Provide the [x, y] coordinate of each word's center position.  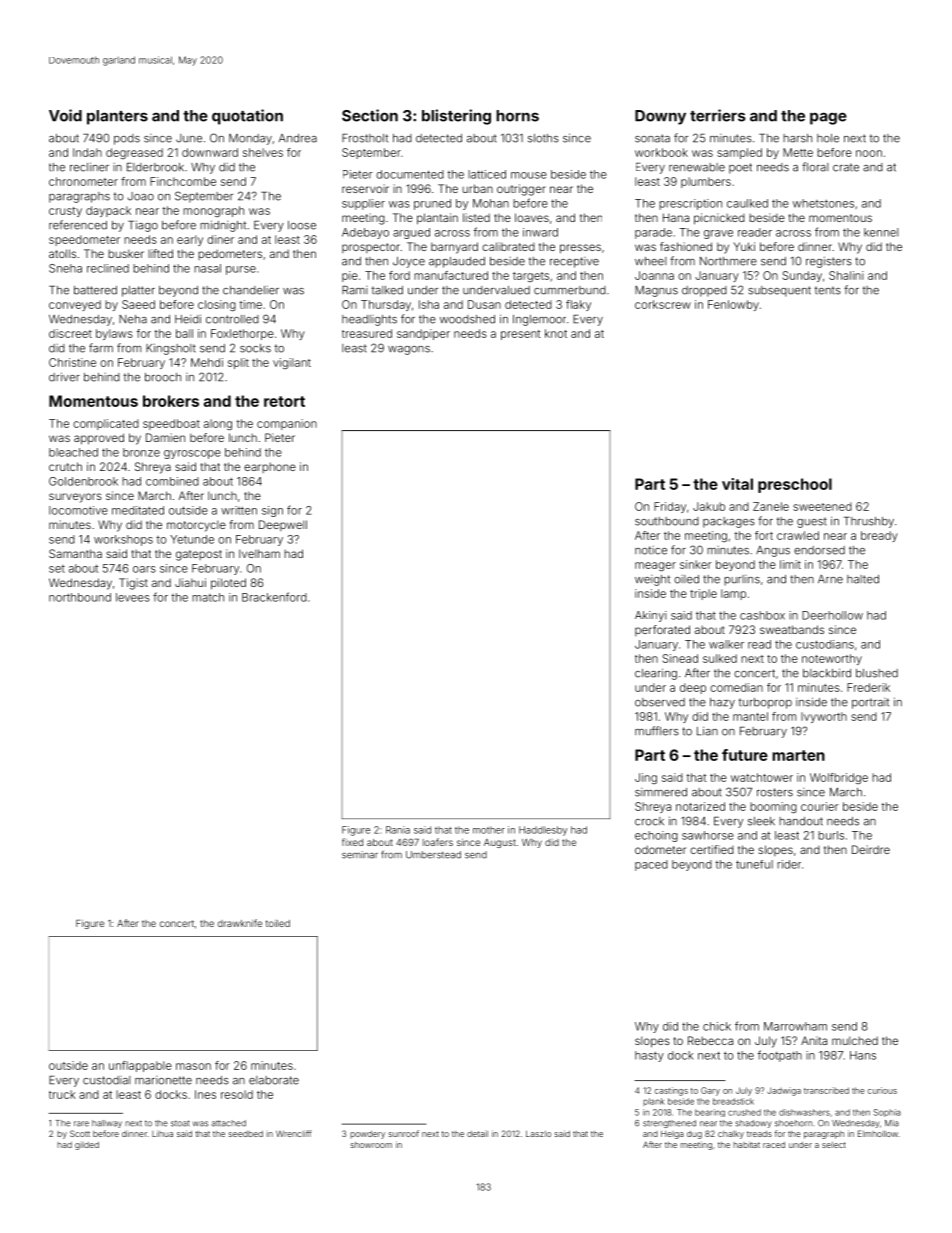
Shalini [846, 275]
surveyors [75, 498]
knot [556, 333]
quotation [247, 117]
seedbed [245, 1134]
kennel [881, 232]
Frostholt [365, 138]
